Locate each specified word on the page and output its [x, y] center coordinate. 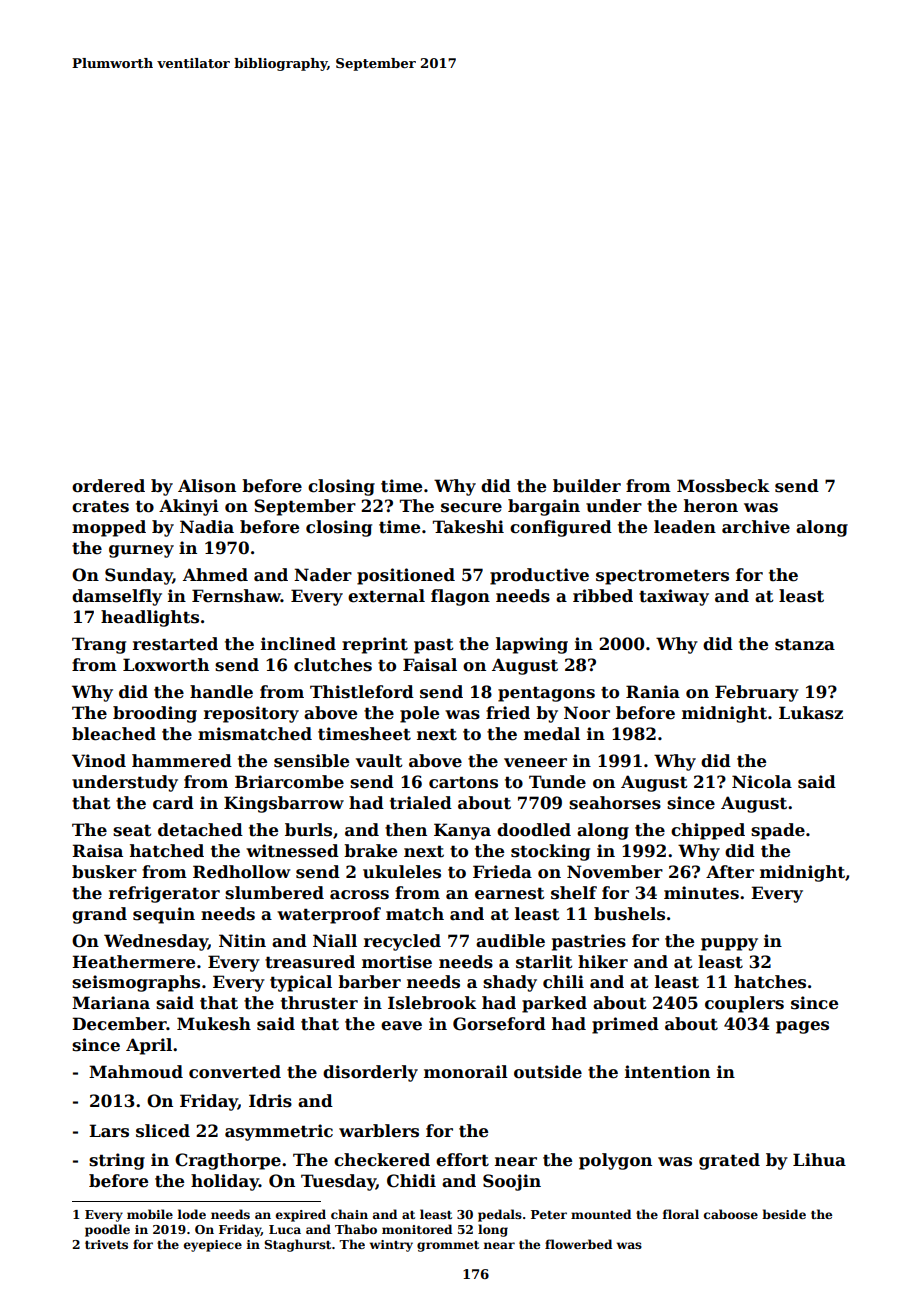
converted [235, 1072]
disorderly [370, 1073]
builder [587, 486]
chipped [708, 831]
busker [104, 872]
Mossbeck [723, 486]
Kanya [462, 831]
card [173, 803]
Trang [99, 645]
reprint [375, 645]
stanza [805, 644]
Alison [207, 486]
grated [729, 1161]
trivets [106, 1244]
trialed [421, 803]
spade [778, 831]
